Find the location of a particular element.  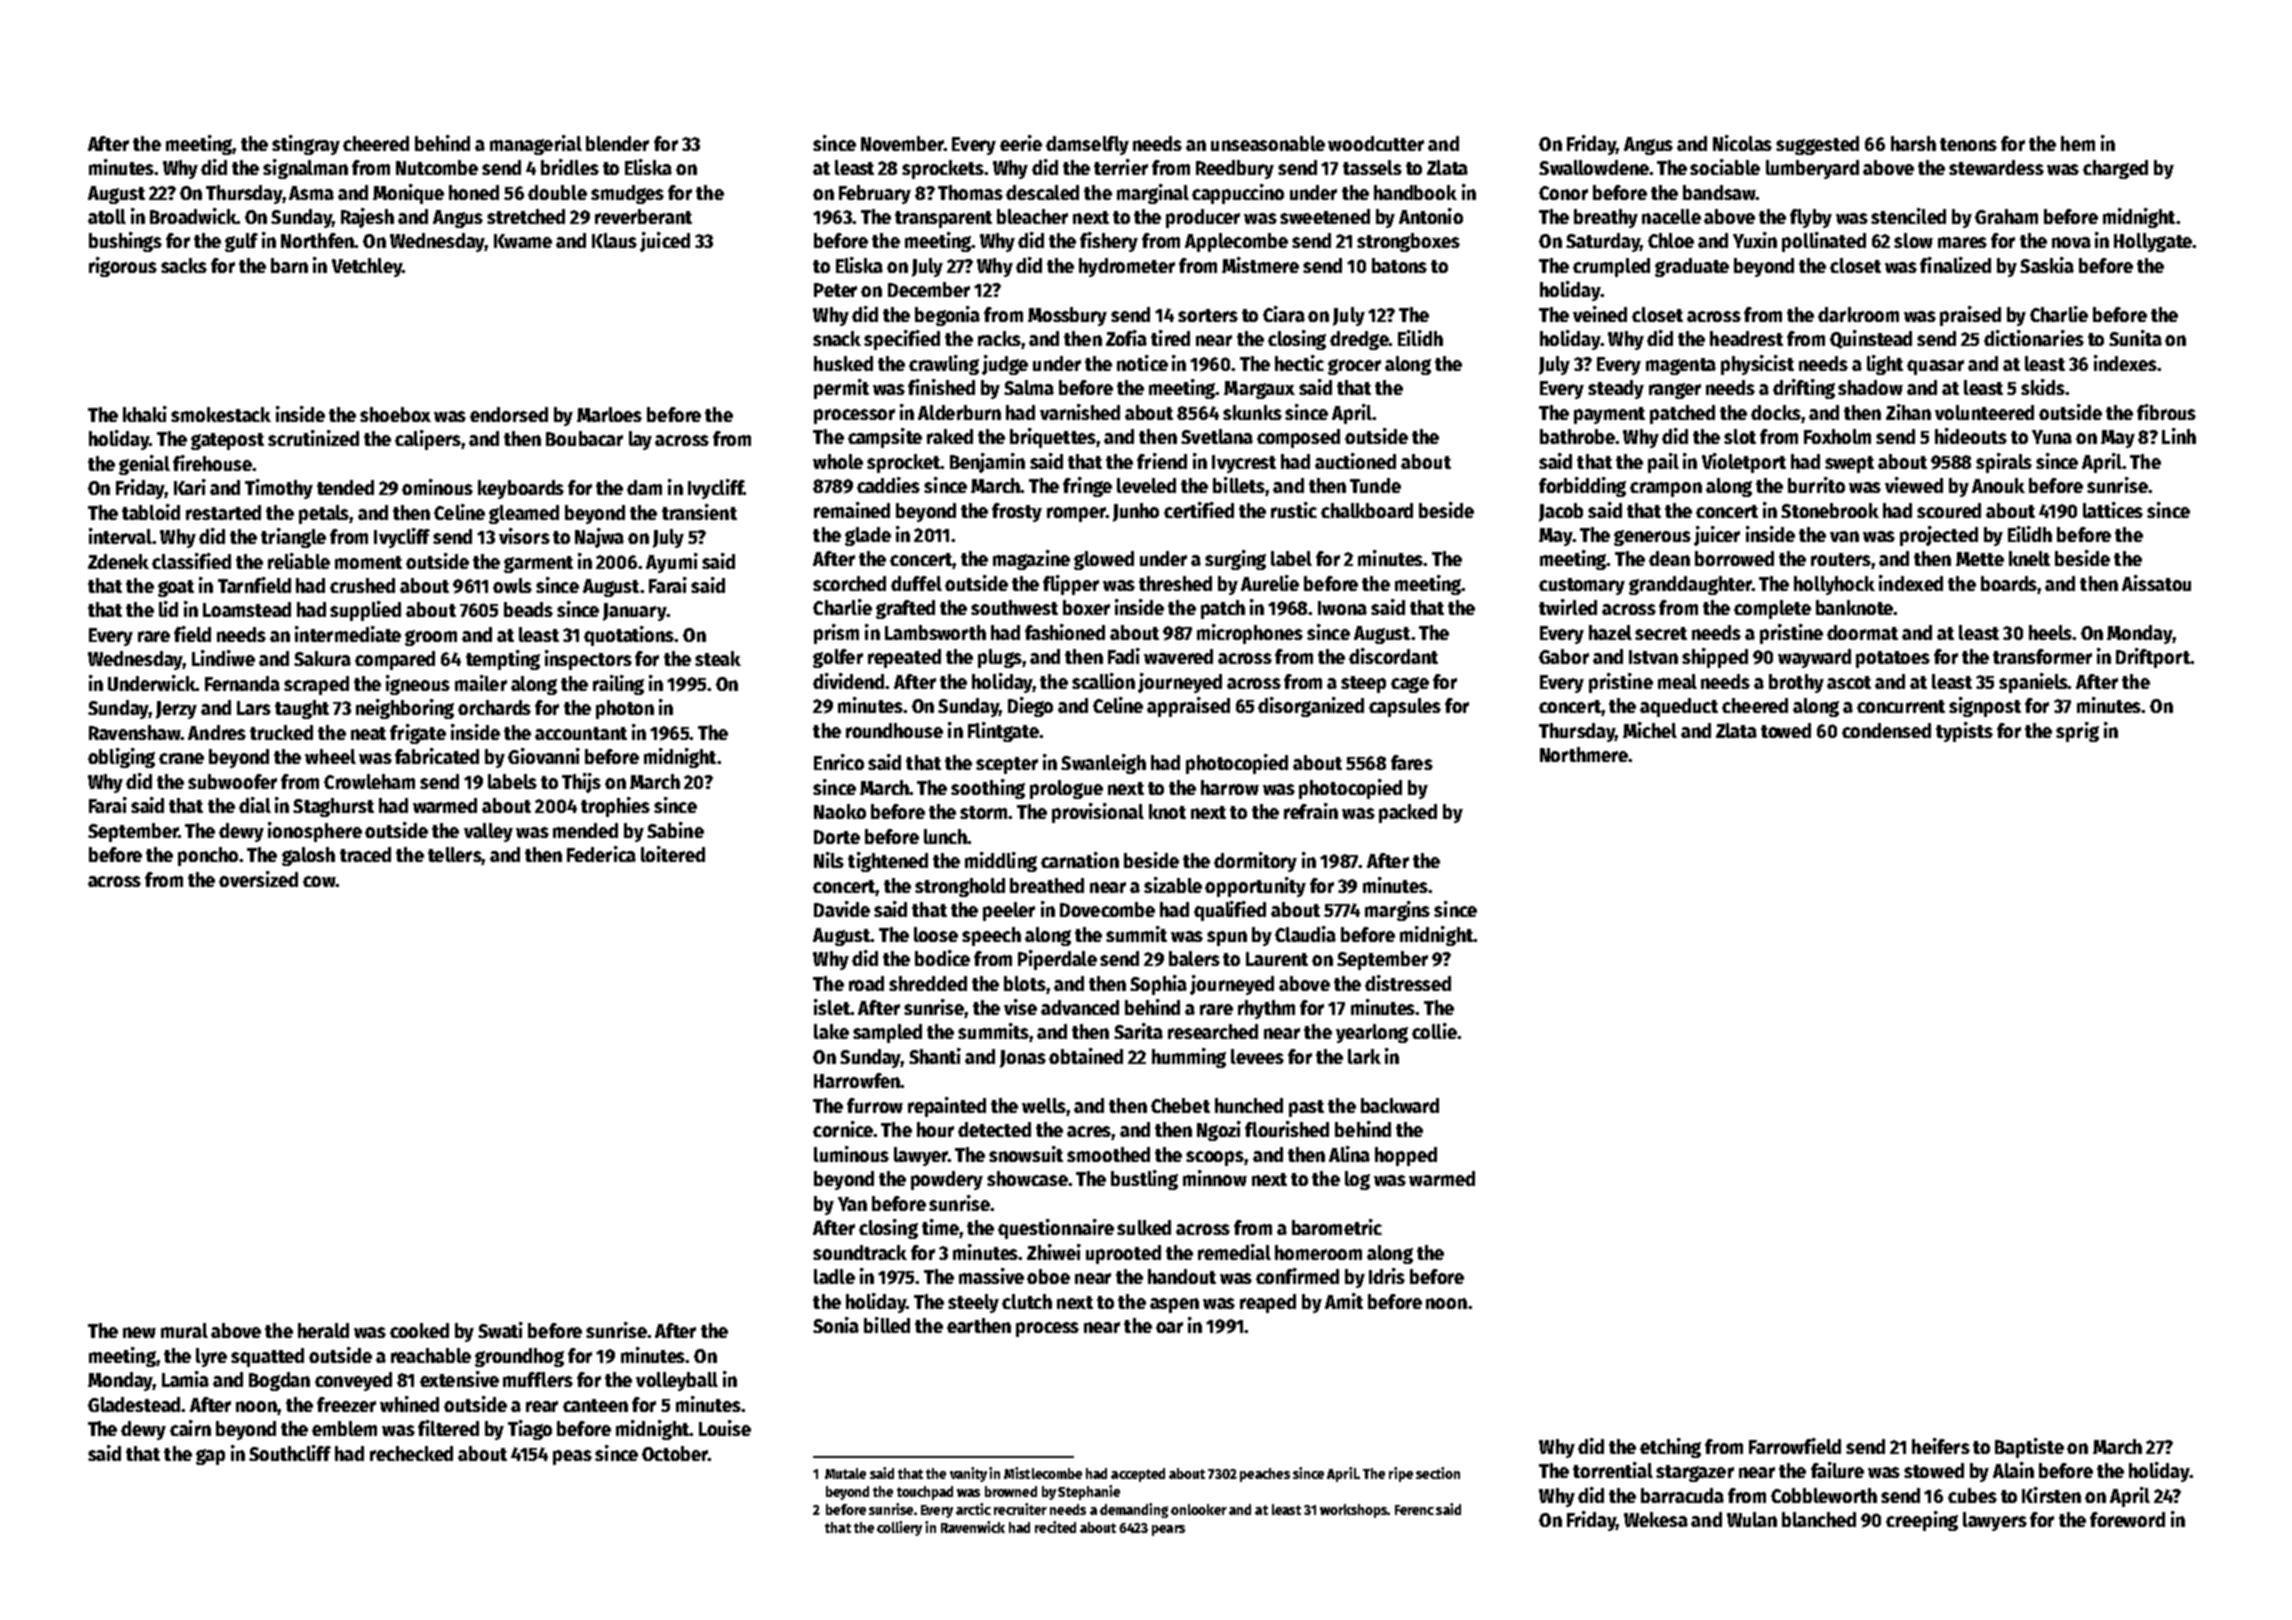

Swati is located at coordinates (500, 1330).
